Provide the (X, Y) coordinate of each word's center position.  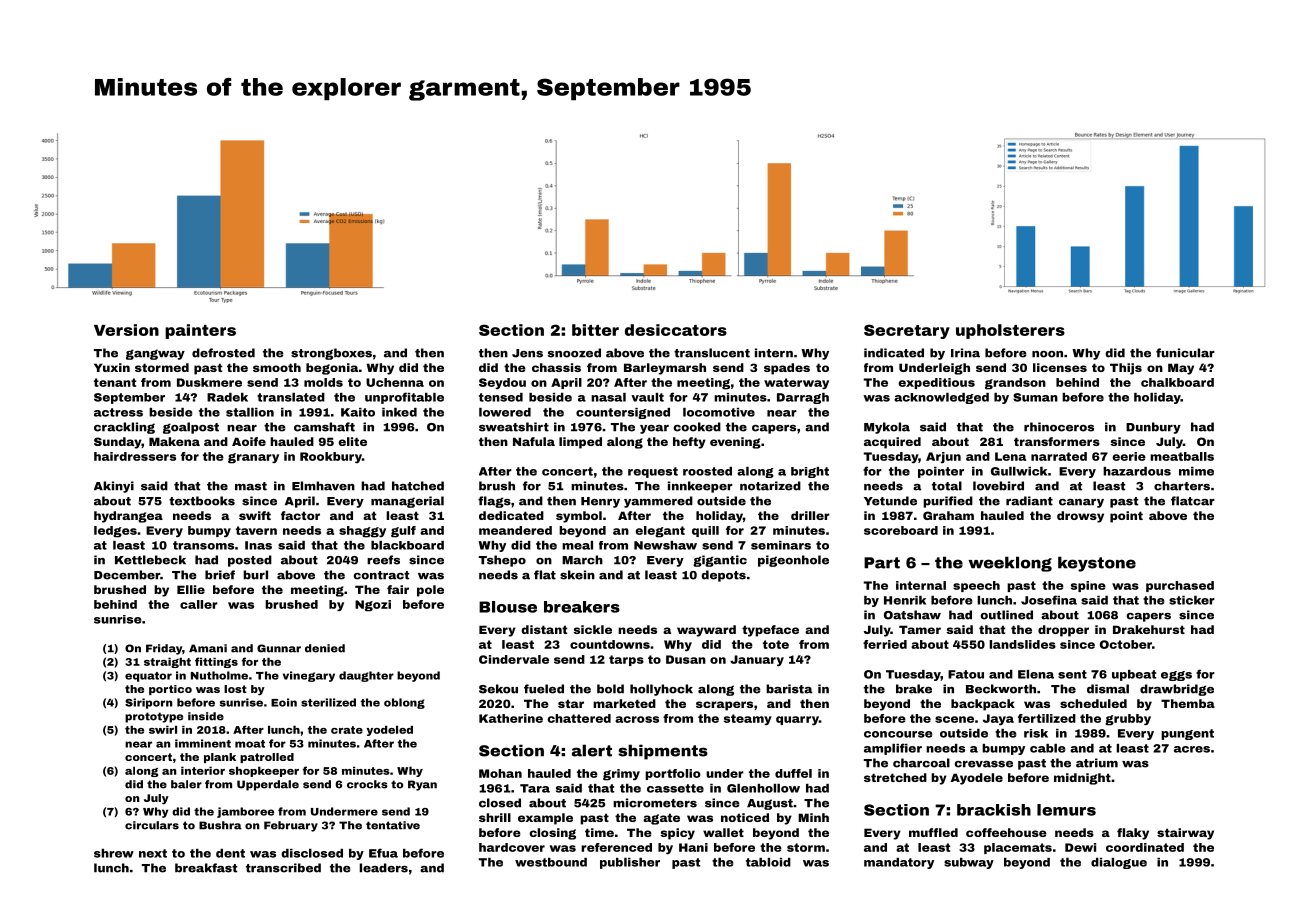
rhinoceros (1059, 427)
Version (126, 330)
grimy (621, 775)
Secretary (907, 331)
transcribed (283, 868)
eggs (1176, 676)
